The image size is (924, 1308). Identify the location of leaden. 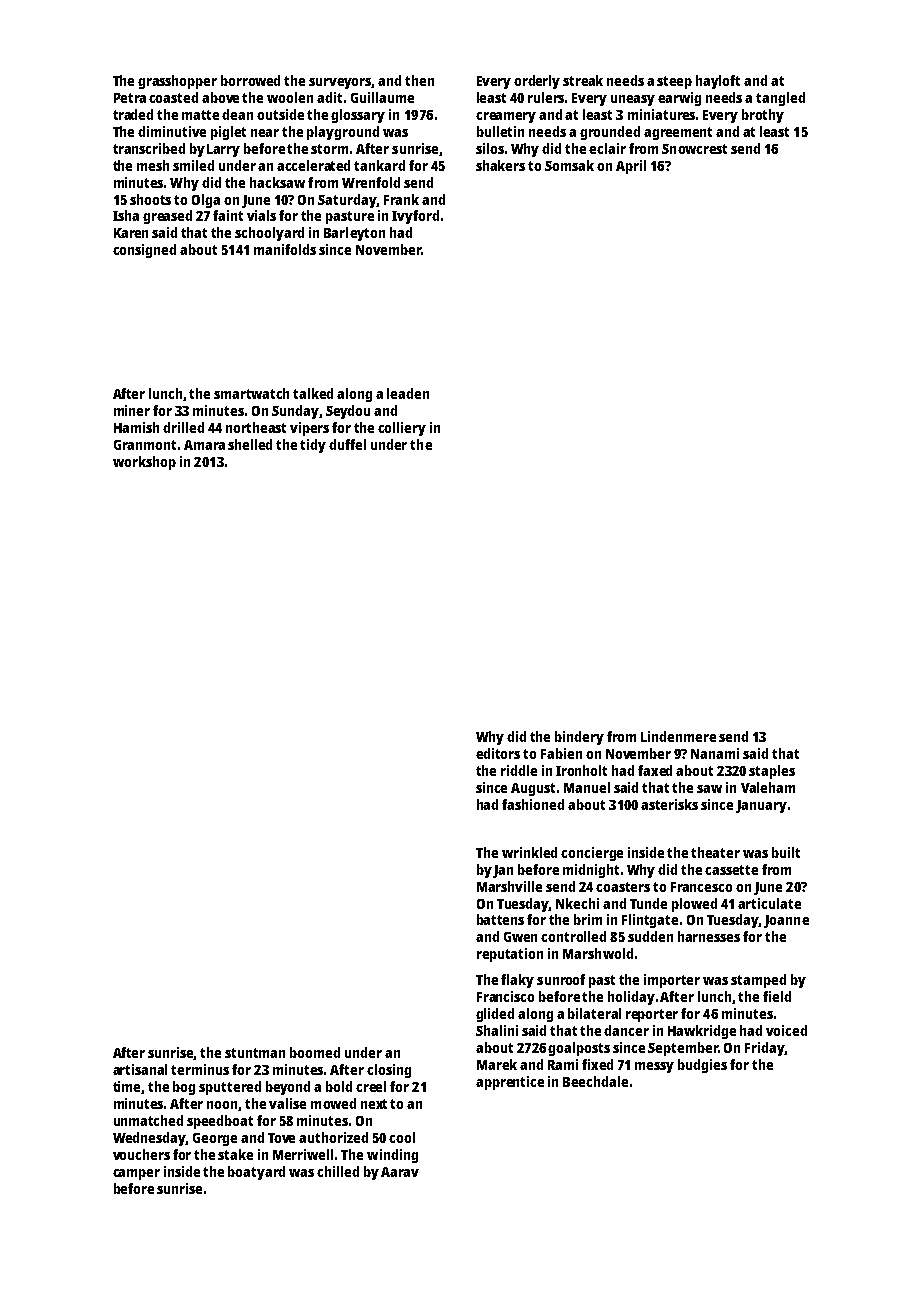
(408, 393).
